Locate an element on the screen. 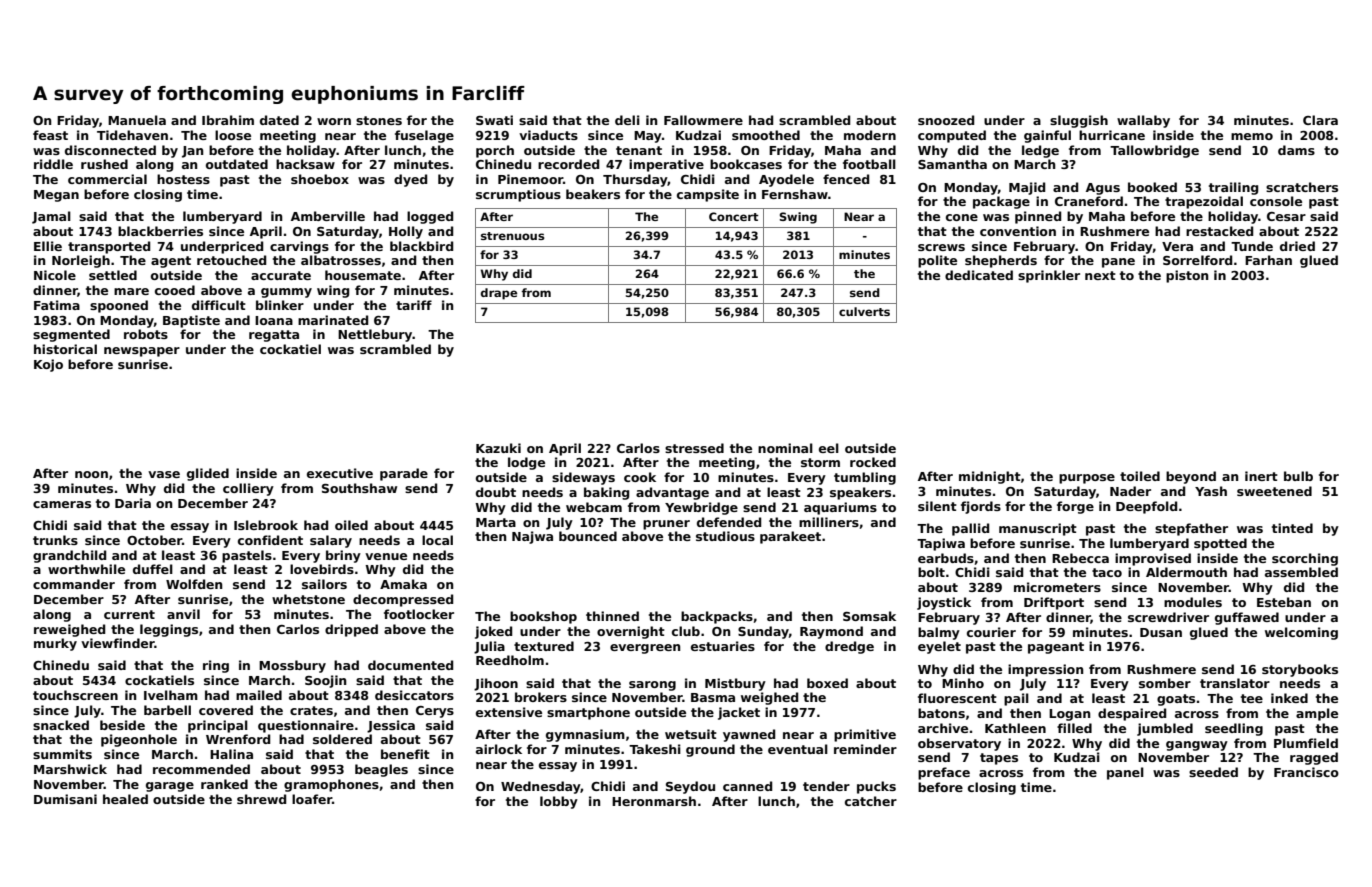  Farhan is located at coordinates (1268, 260).
